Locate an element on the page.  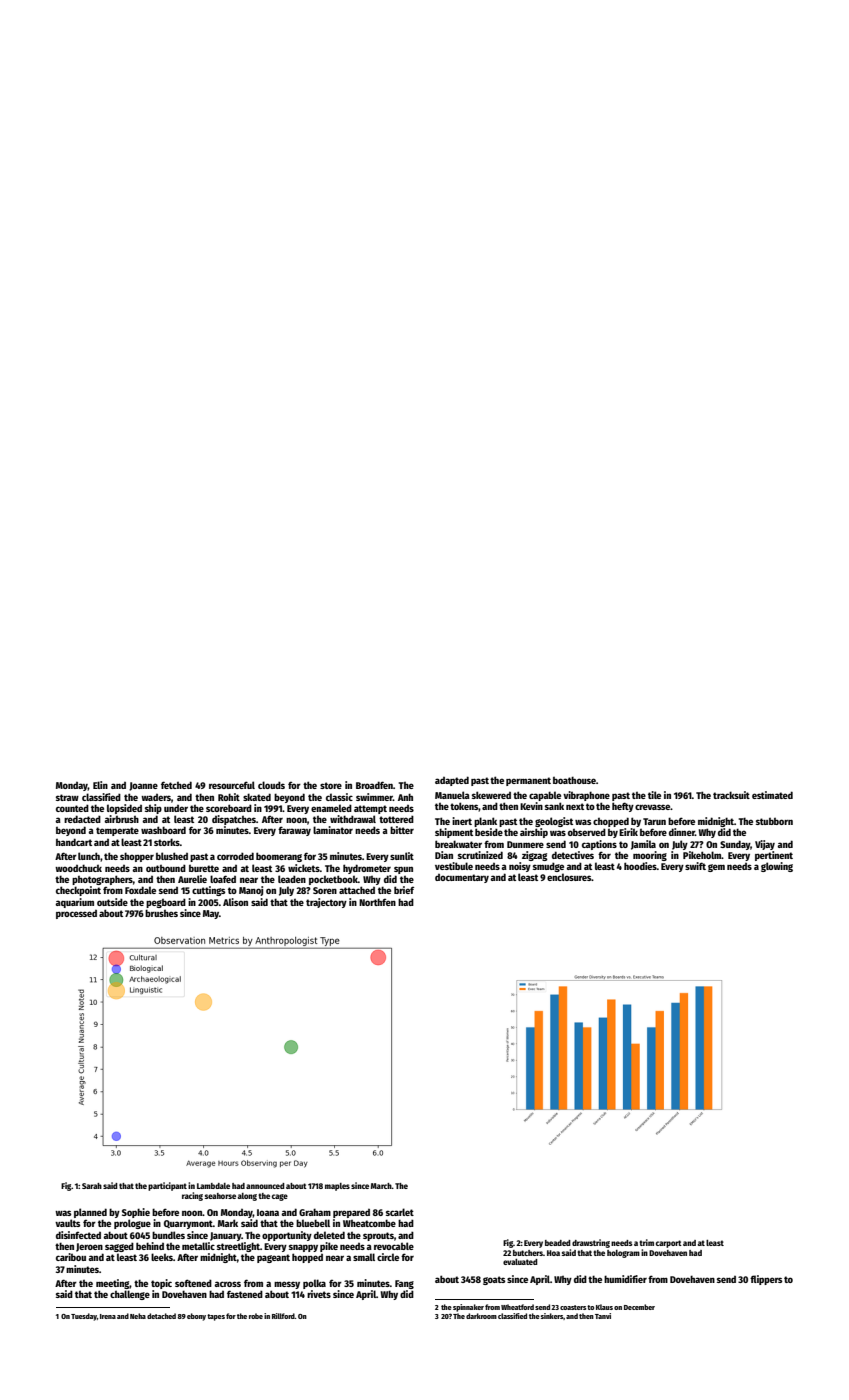
adapted is located at coordinates (452, 781).
